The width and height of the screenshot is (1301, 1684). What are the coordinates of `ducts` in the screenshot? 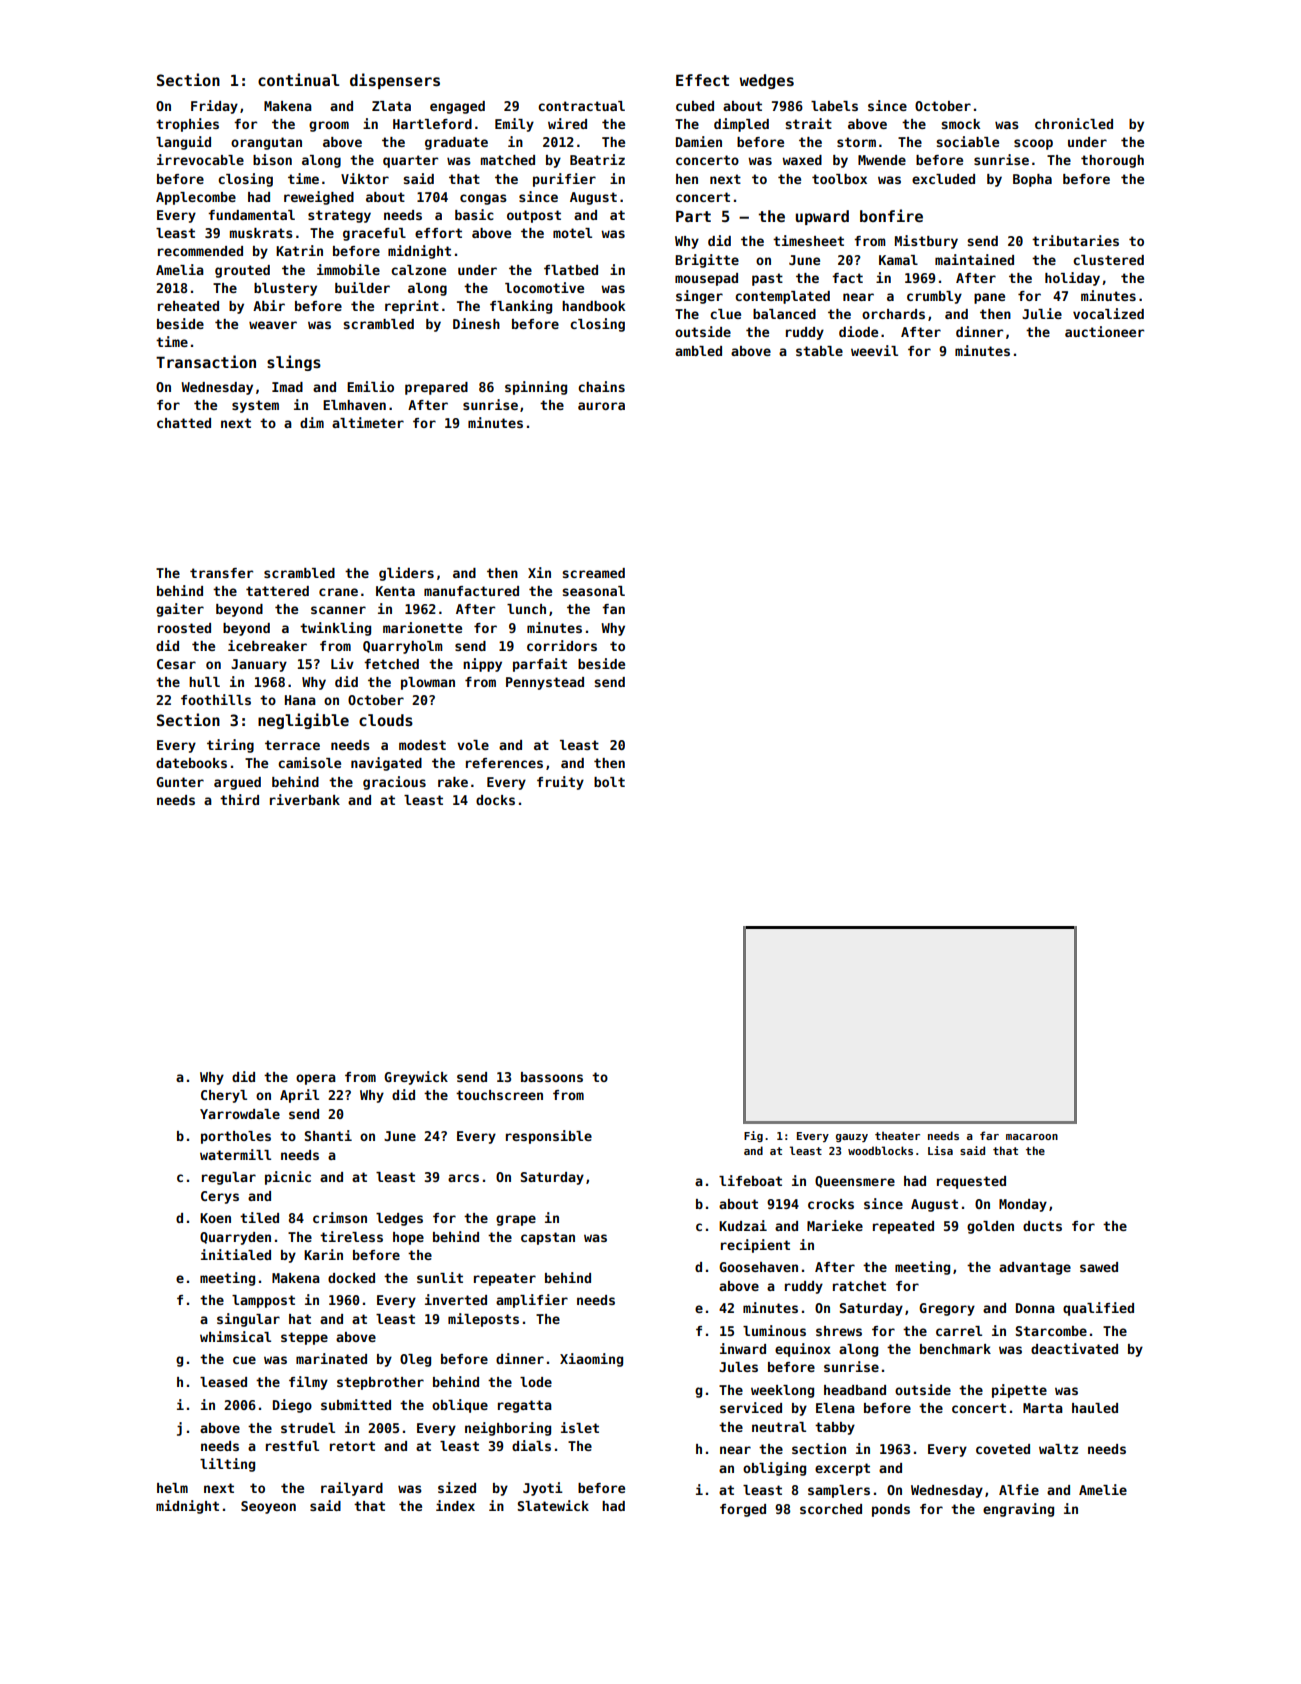 It's located at (1042, 1226).
